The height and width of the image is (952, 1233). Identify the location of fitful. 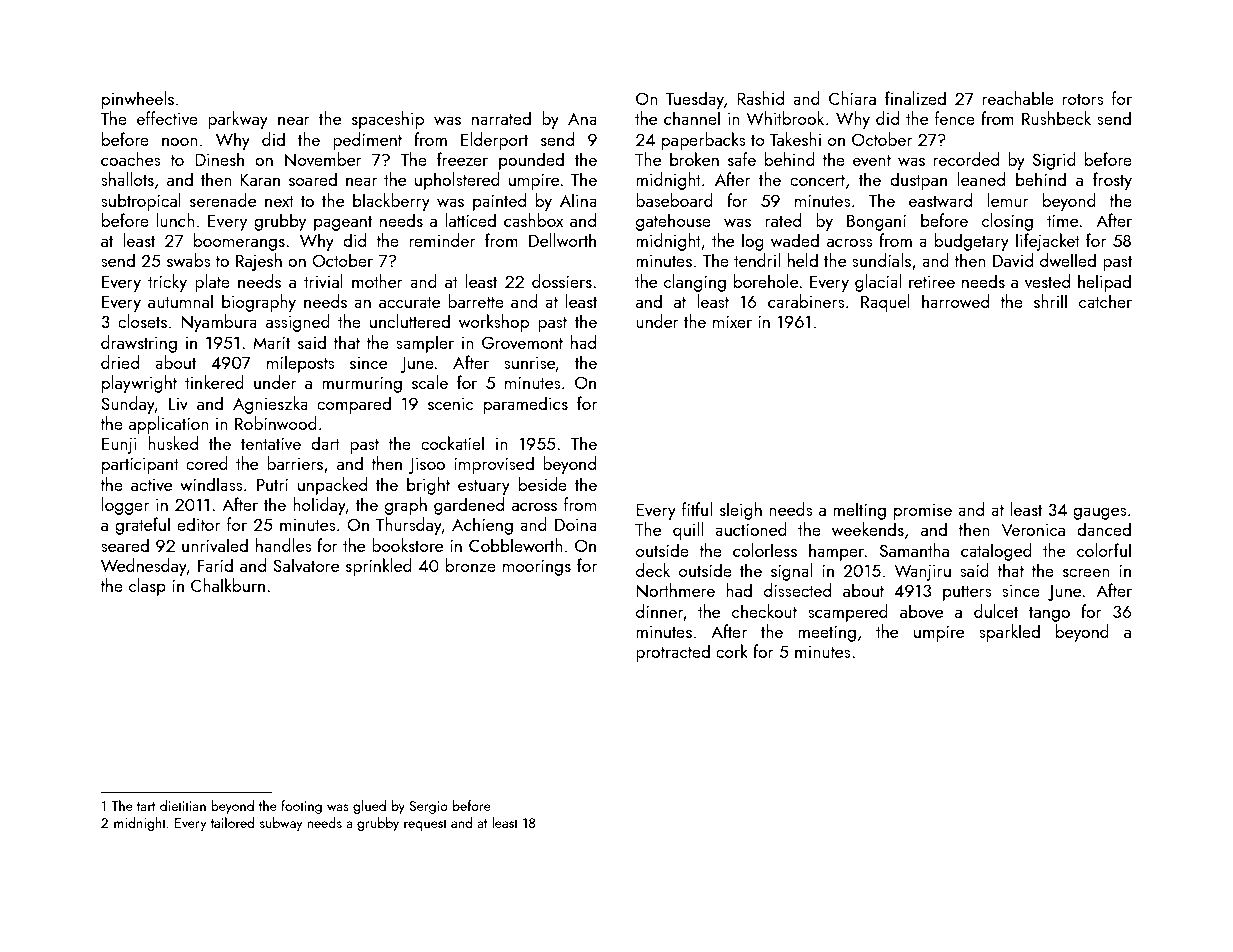
(697, 509).
